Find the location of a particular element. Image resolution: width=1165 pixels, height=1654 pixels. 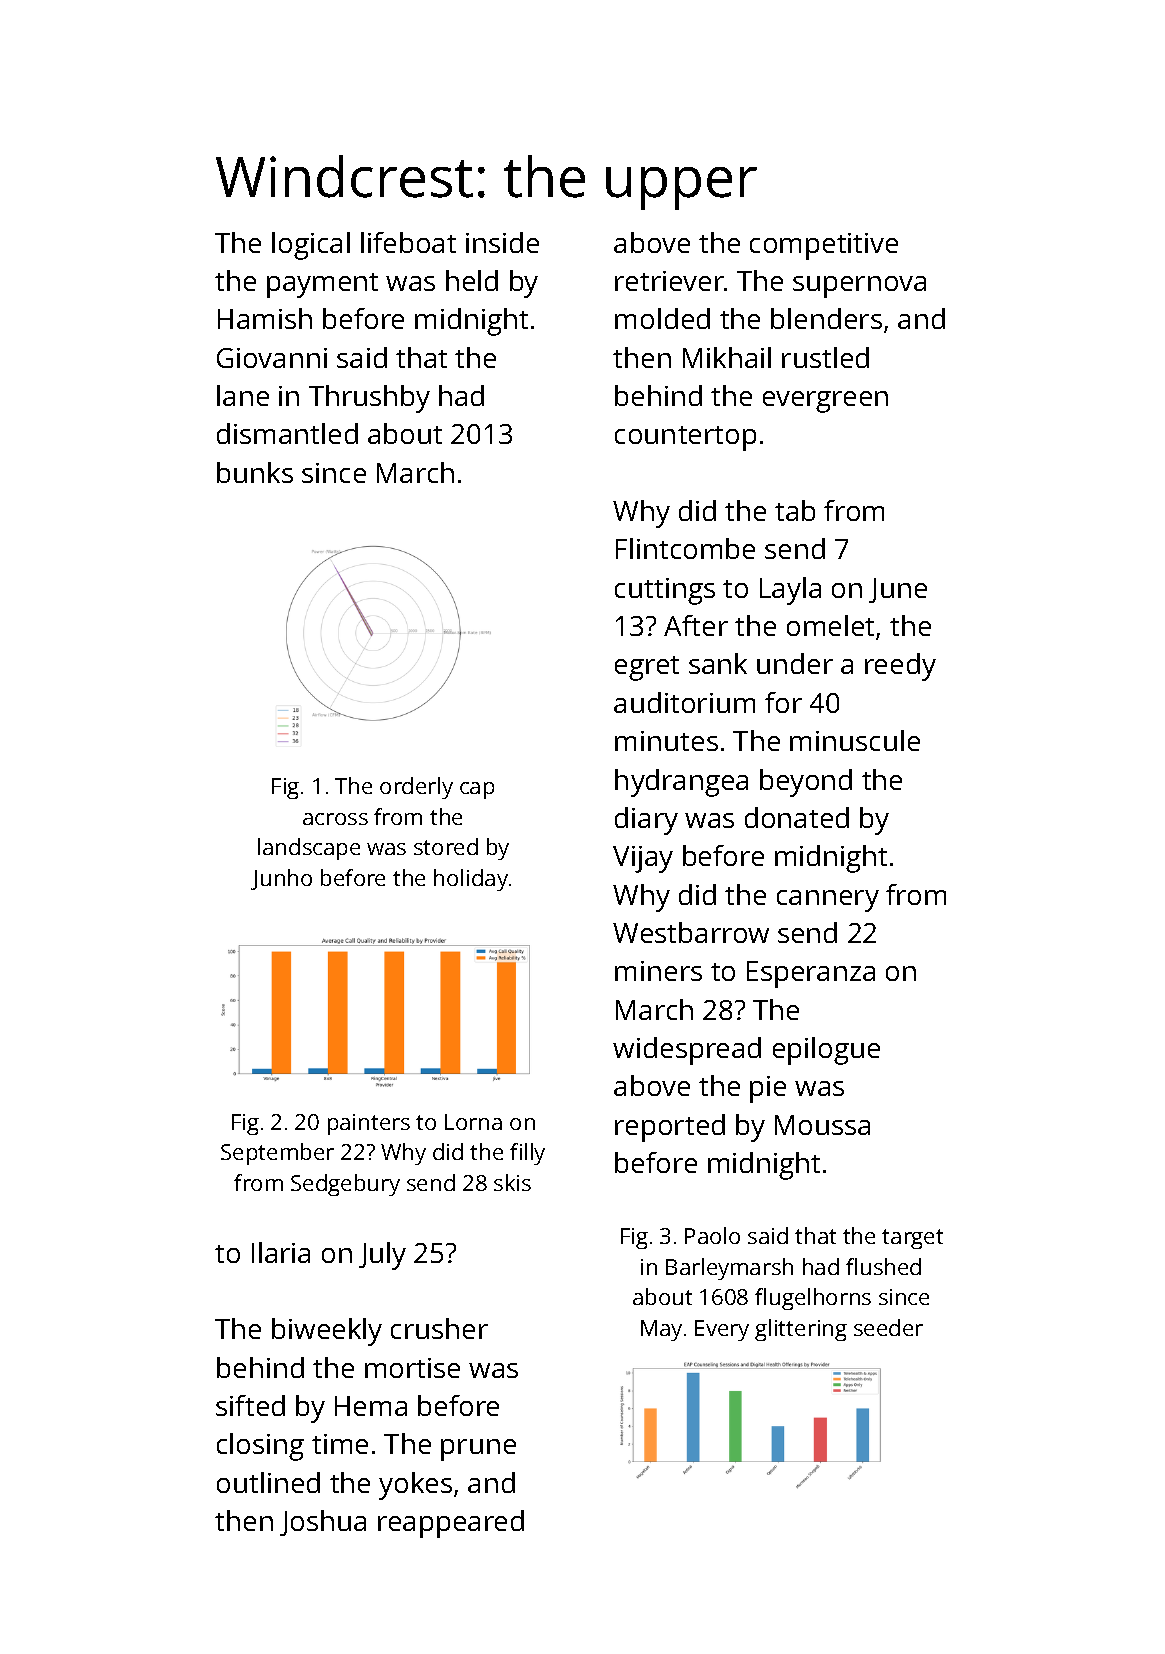

Hamish is located at coordinates (265, 318).
